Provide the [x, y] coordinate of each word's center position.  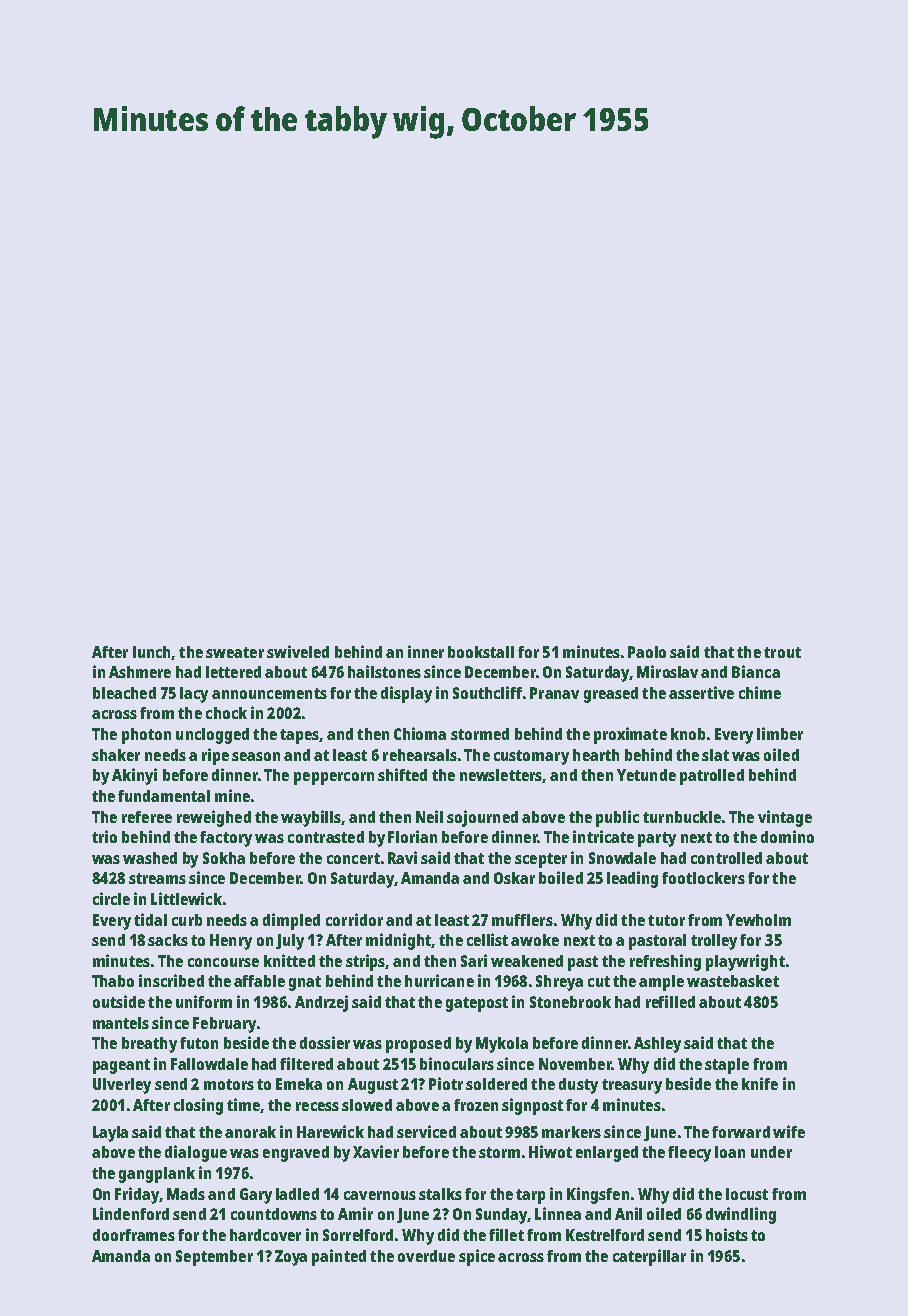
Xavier [376, 1151]
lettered [233, 672]
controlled [726, 858]
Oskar [514, 878]
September [214, 1258]
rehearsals [420, 755]
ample [661, 983]
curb [187, 920]
